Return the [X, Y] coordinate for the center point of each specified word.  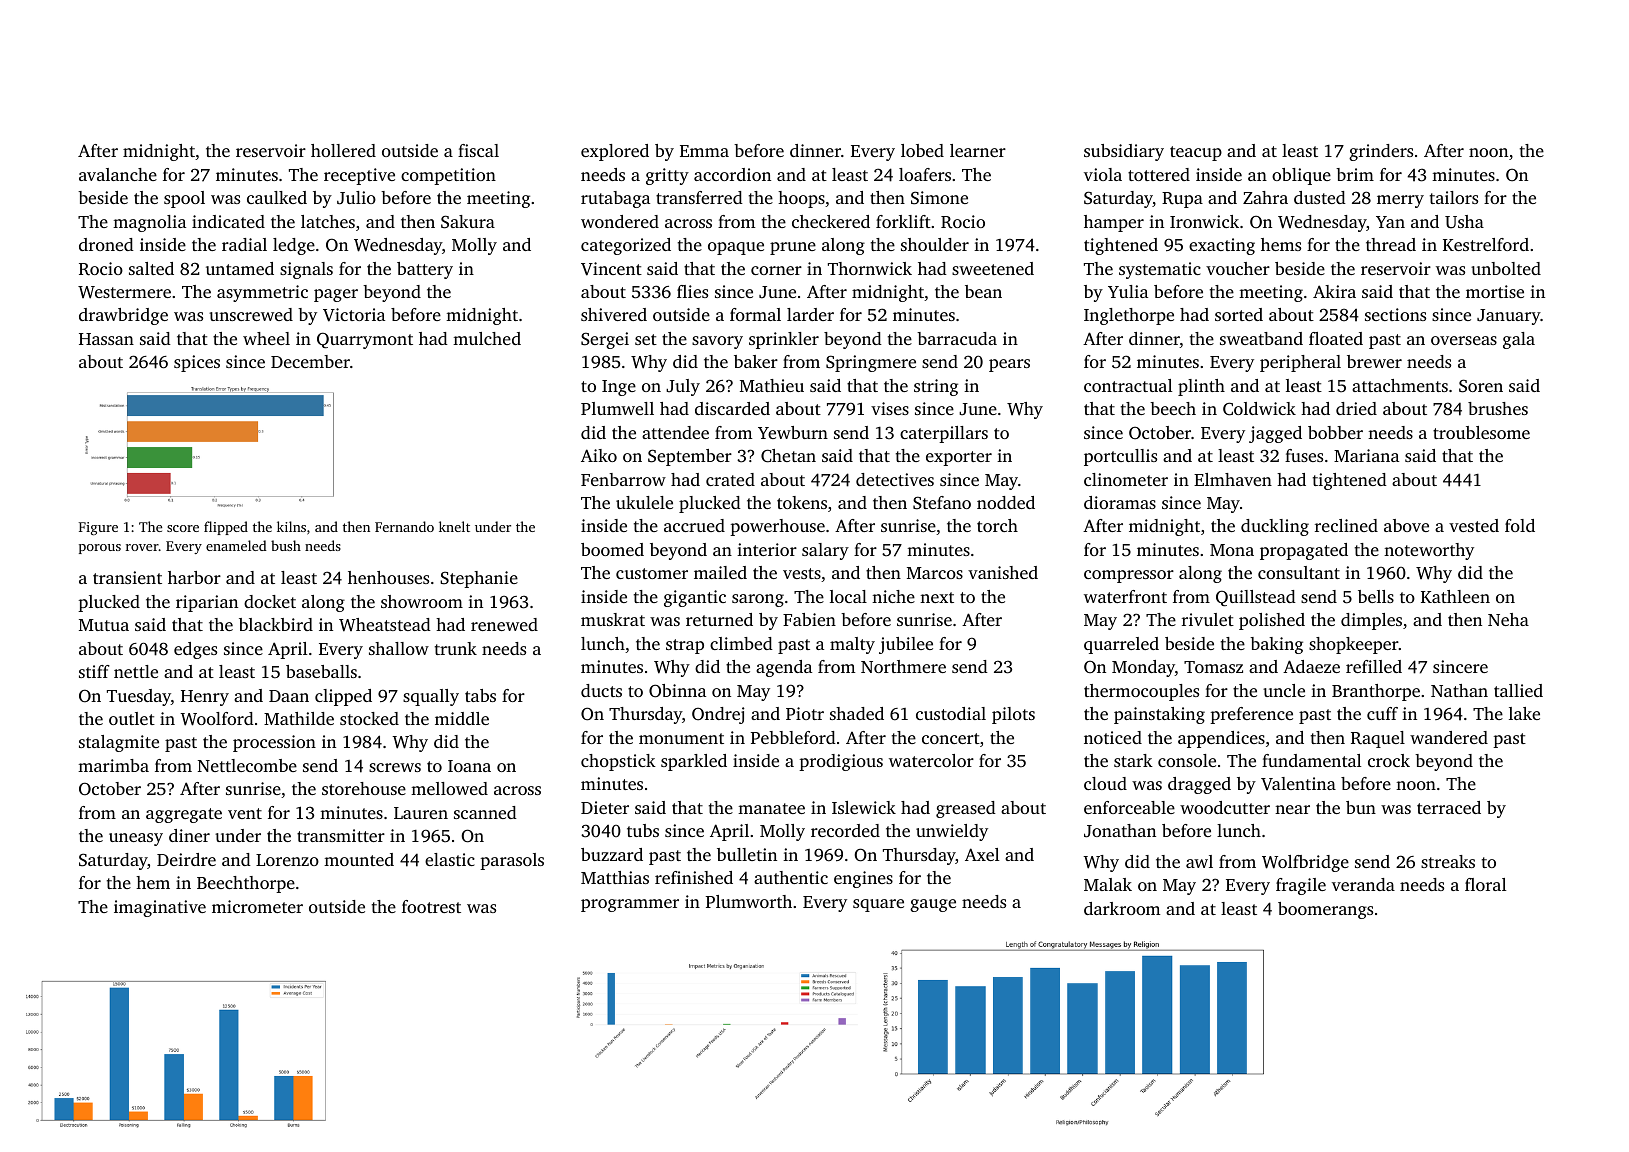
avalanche [118, 174]
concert [951, 738]
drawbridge [123, 316]
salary [825, 551]
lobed [922, 150]
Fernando [404, 526]
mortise [1495, 291]
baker [756, 361]
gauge [933, 905]
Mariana [1366, 455]
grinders [1381, 152]
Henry [205, 698]
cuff [1382, 713]
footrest [431, 906]
